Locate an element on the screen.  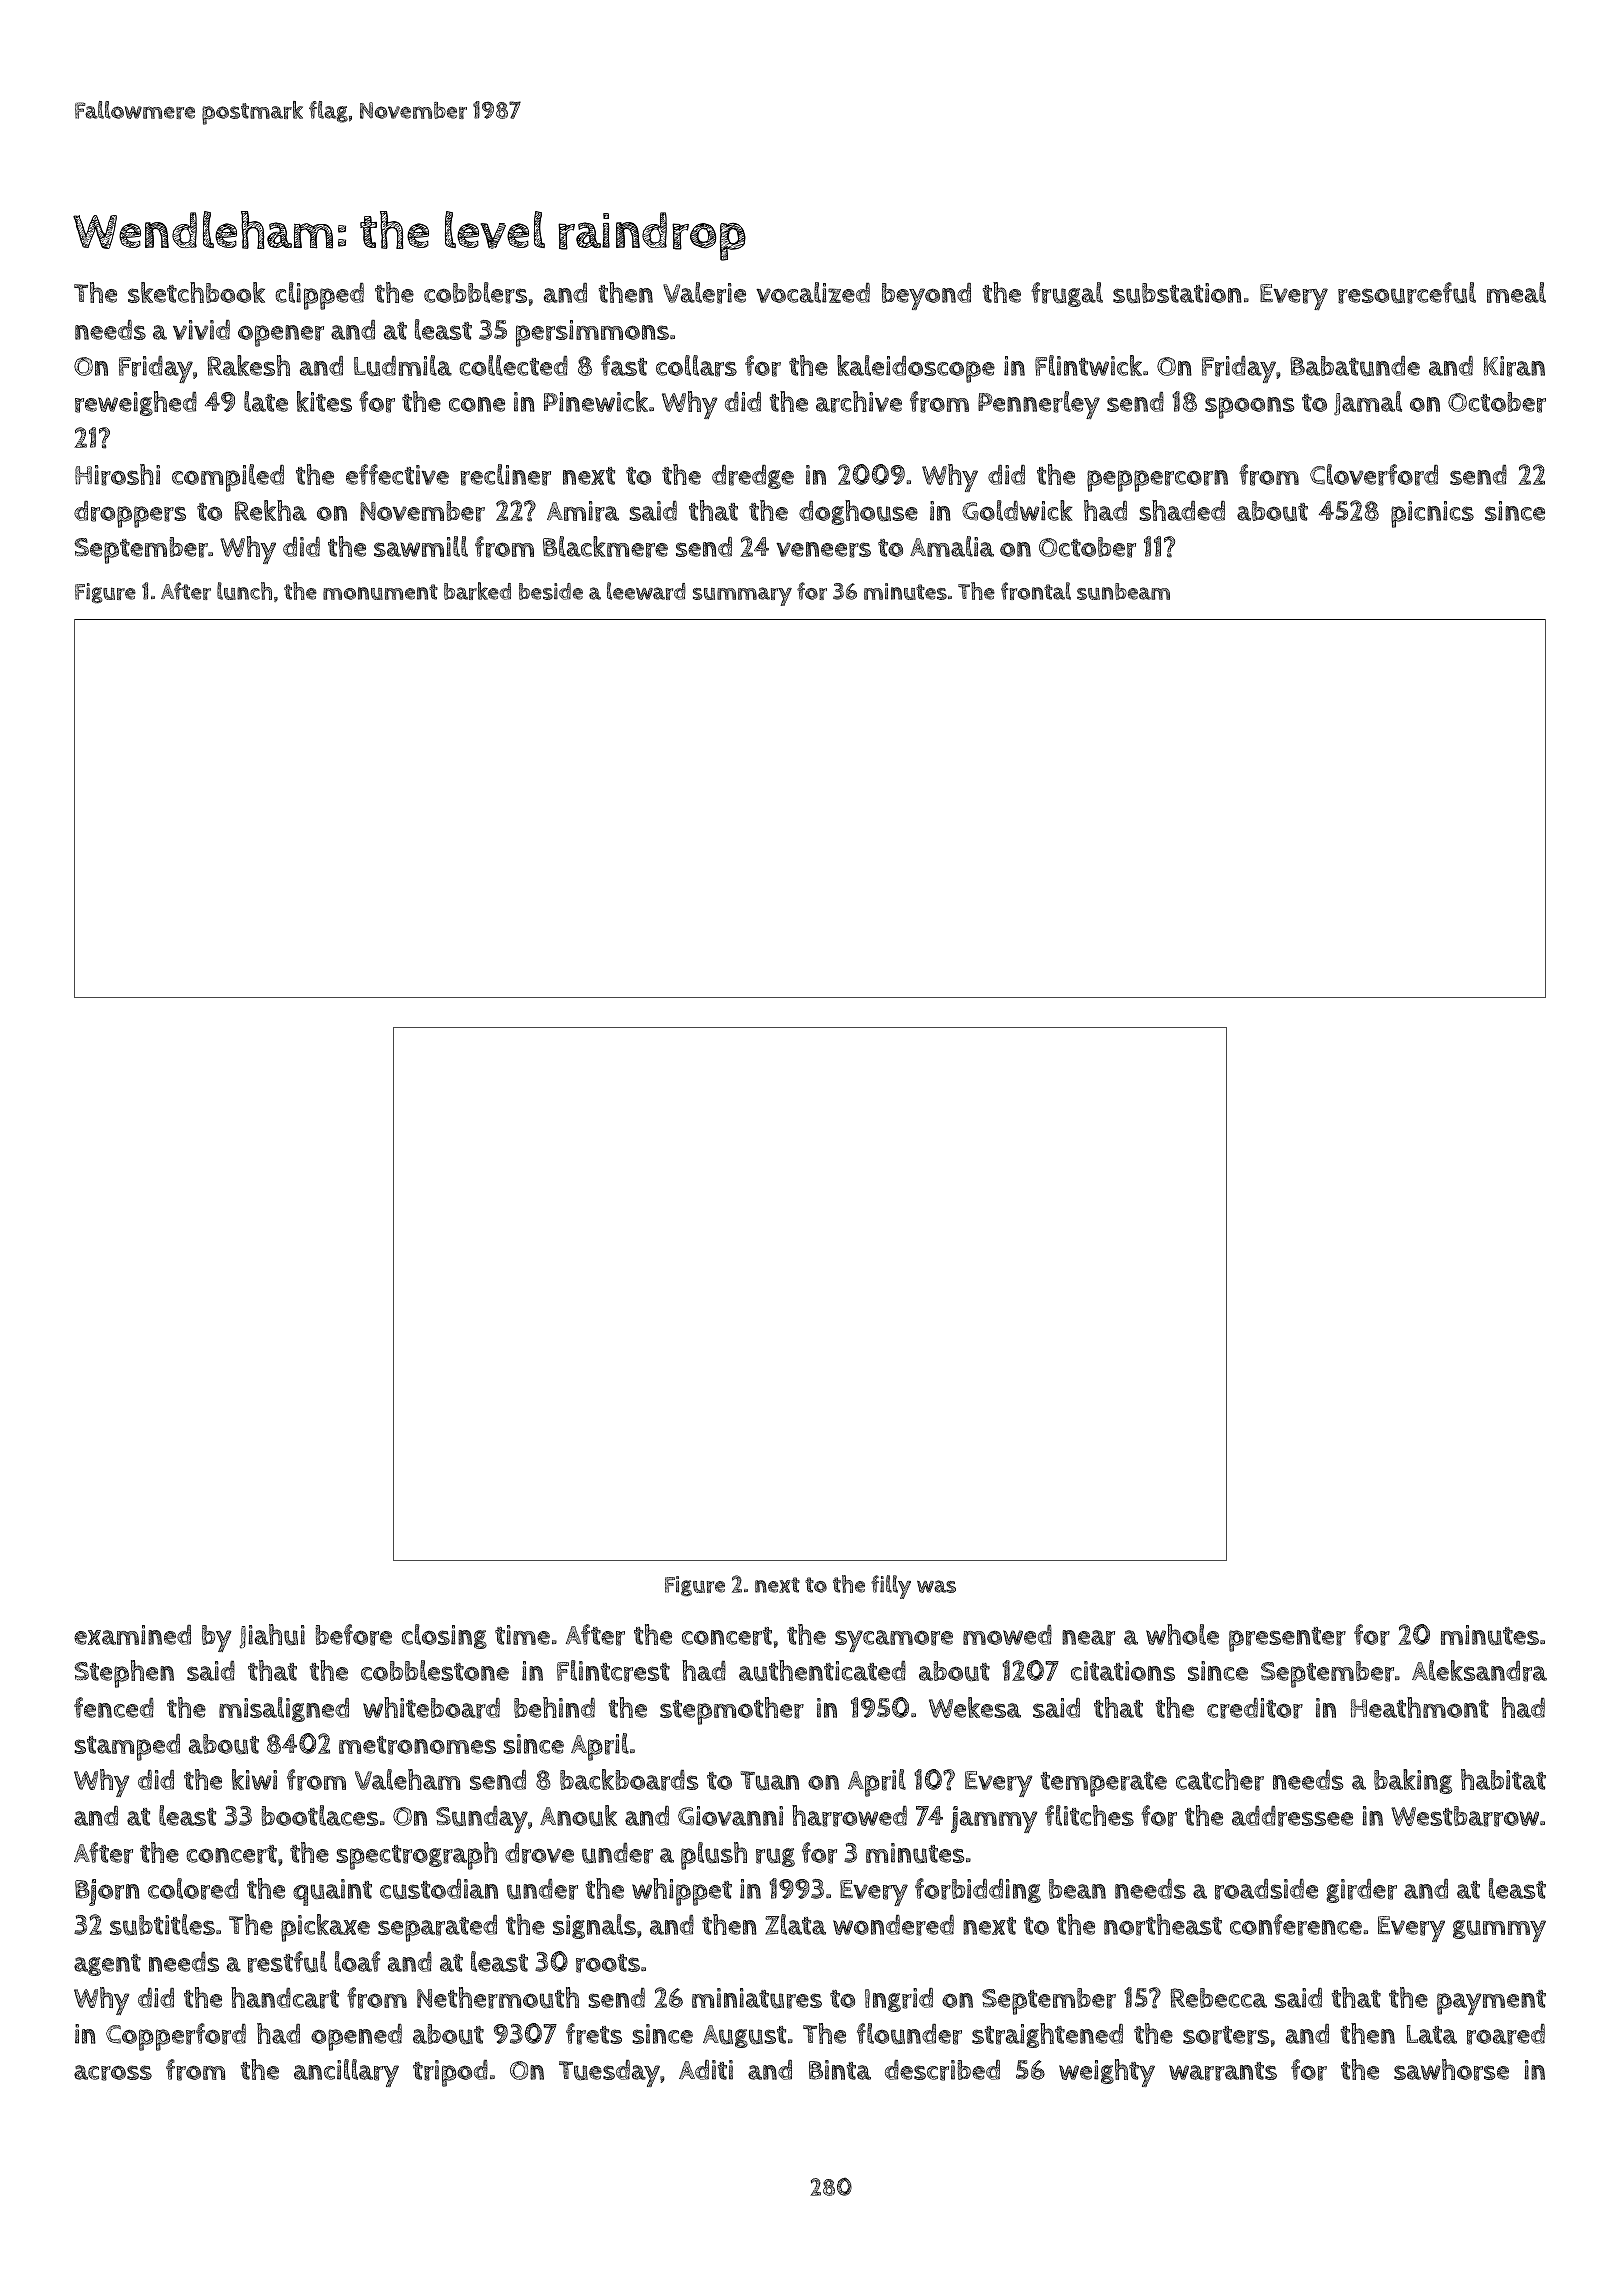
Jiahui is located at coordinates (272, 1636).
